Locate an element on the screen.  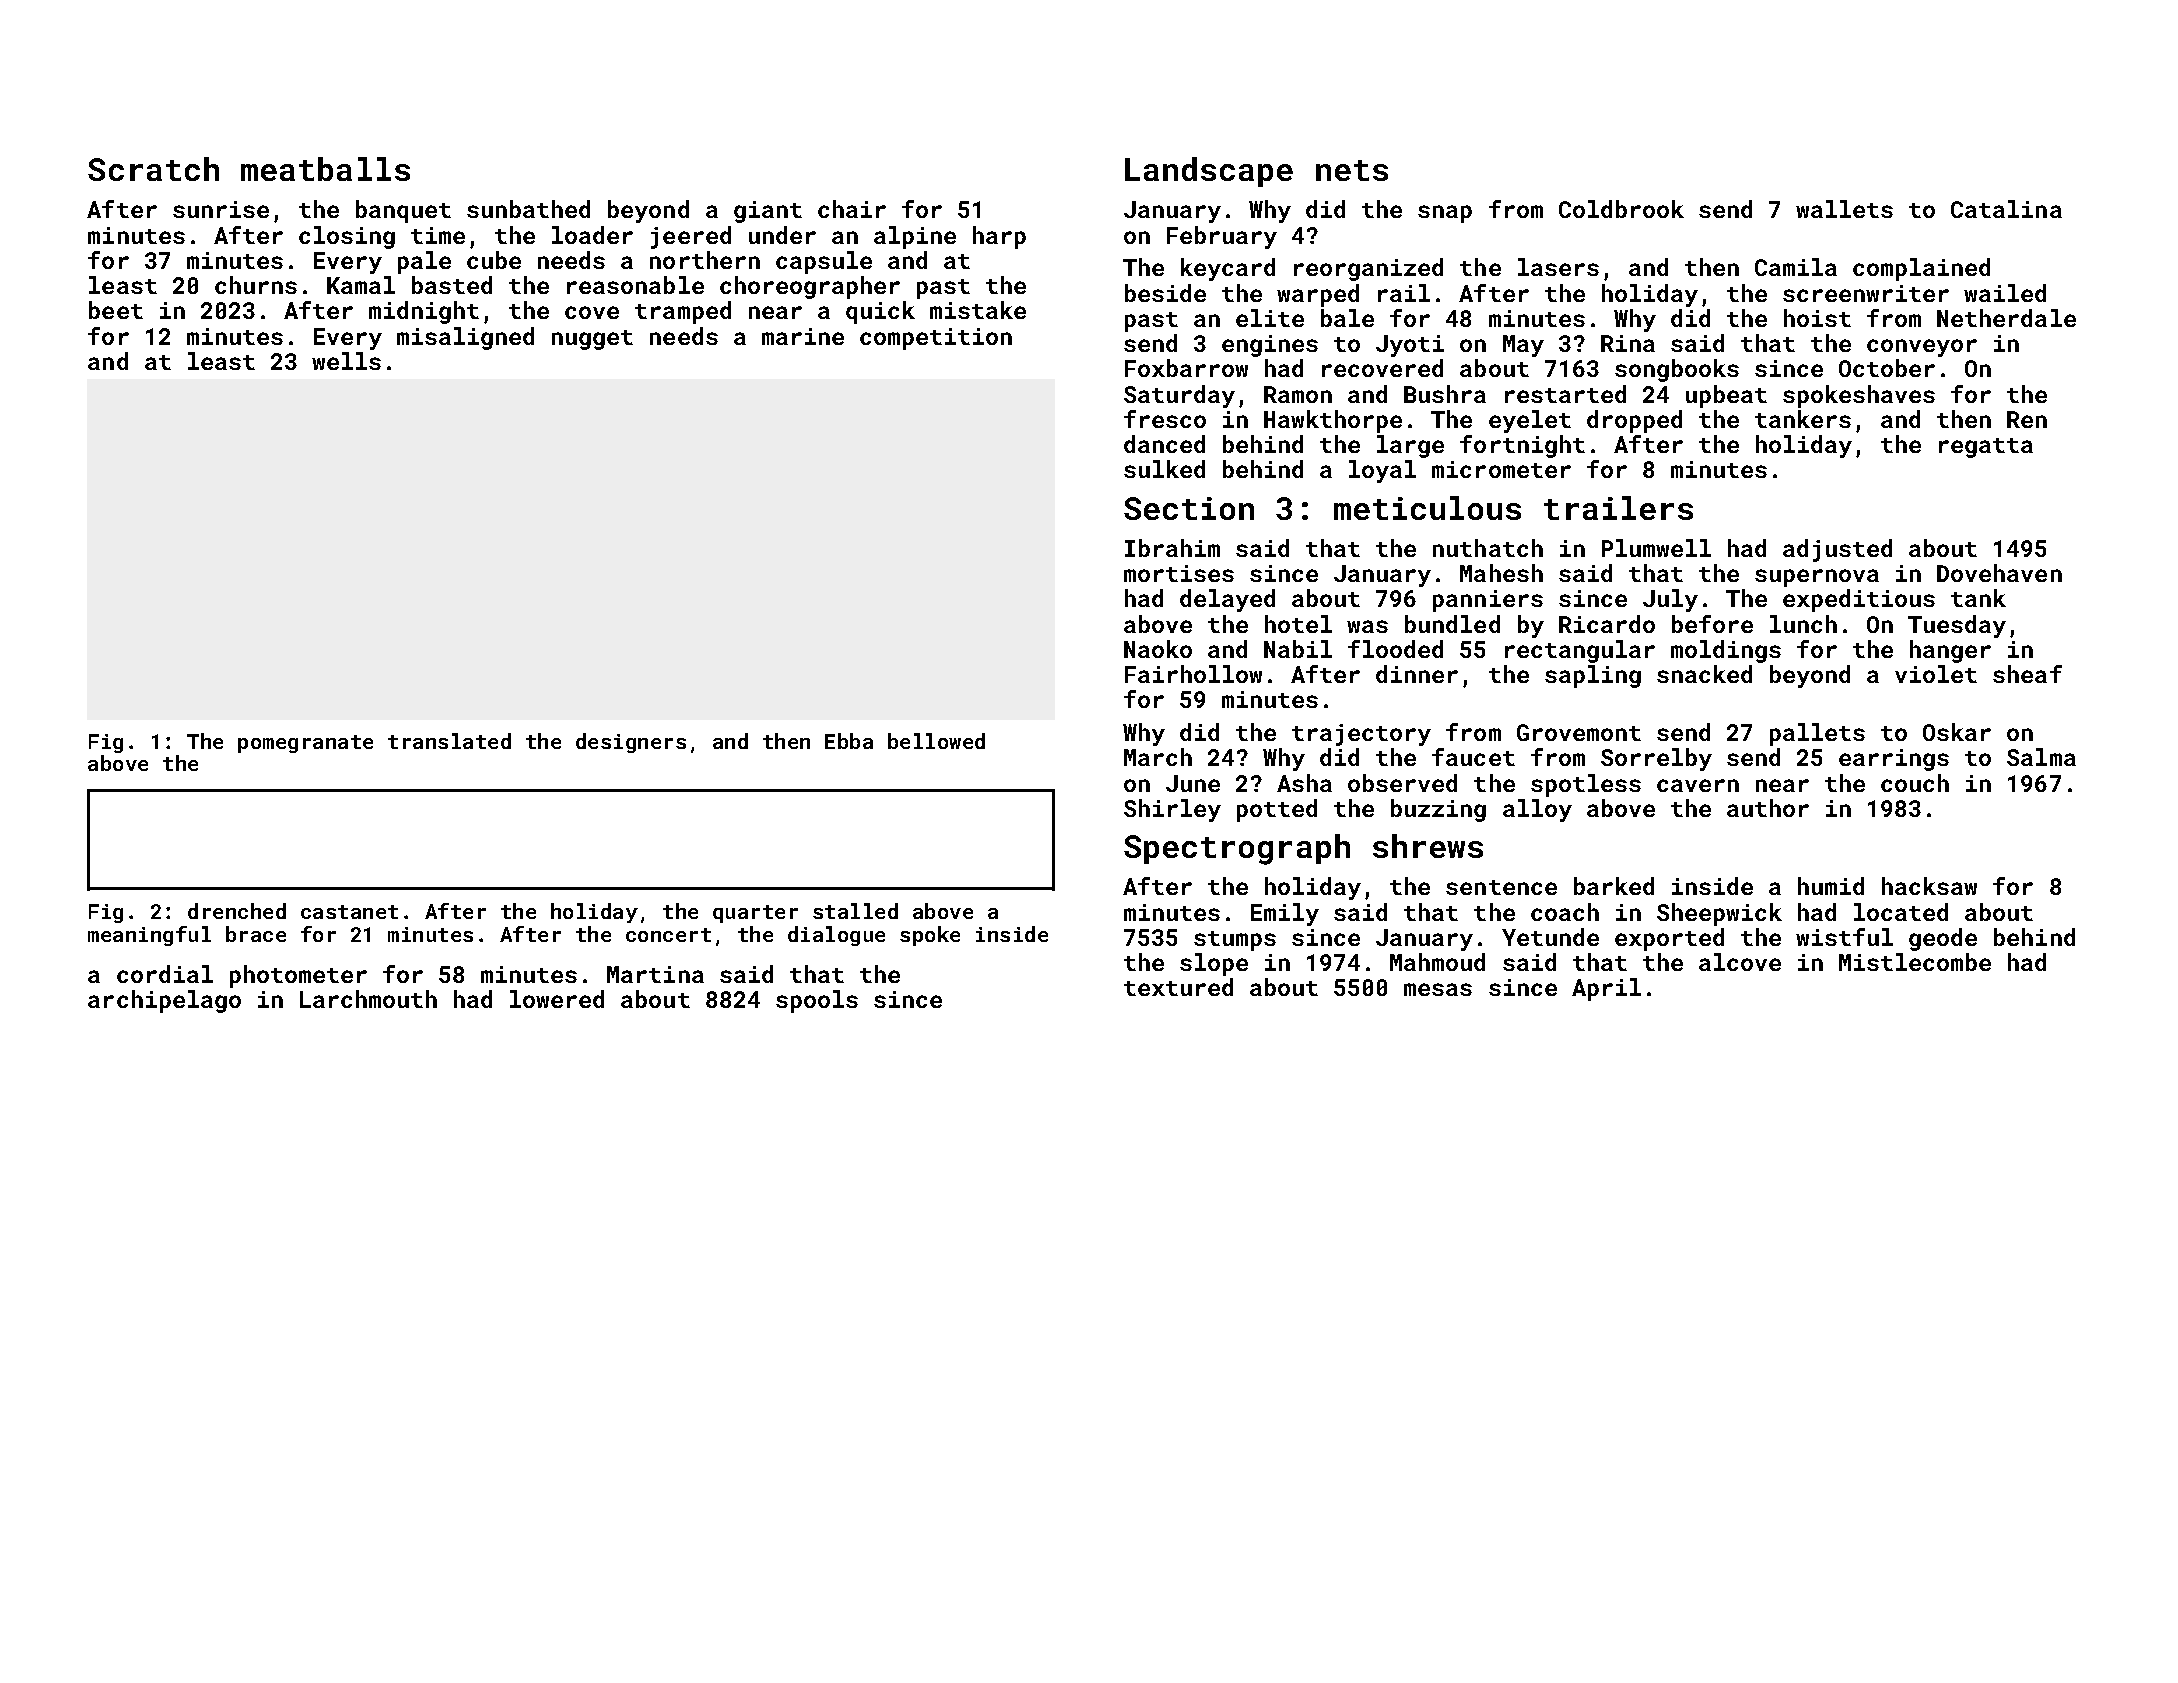
meticulous is located at coordinates (1427, 508).
